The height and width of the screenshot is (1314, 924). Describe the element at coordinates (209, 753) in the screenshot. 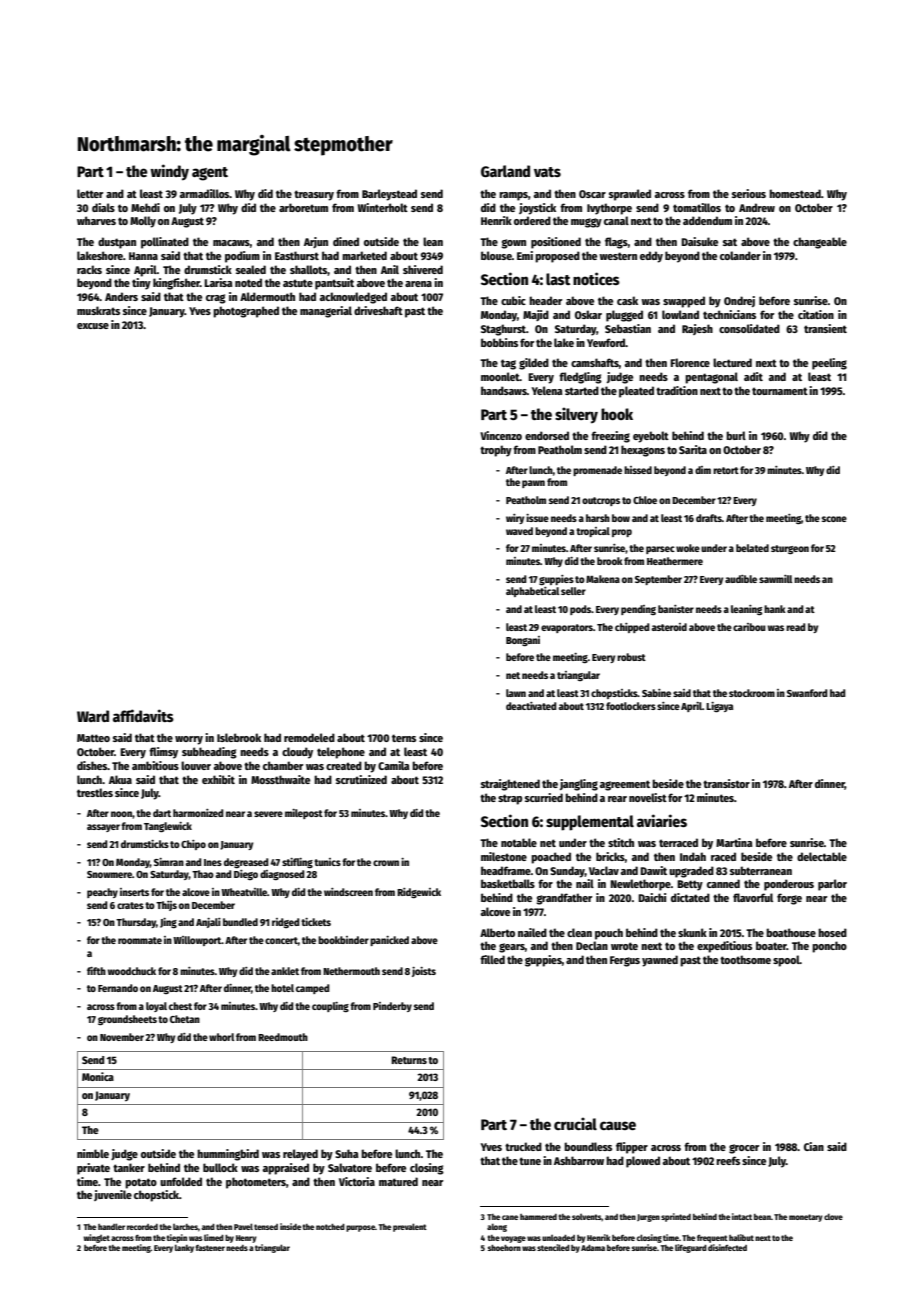

I see `subheading` at that location.
